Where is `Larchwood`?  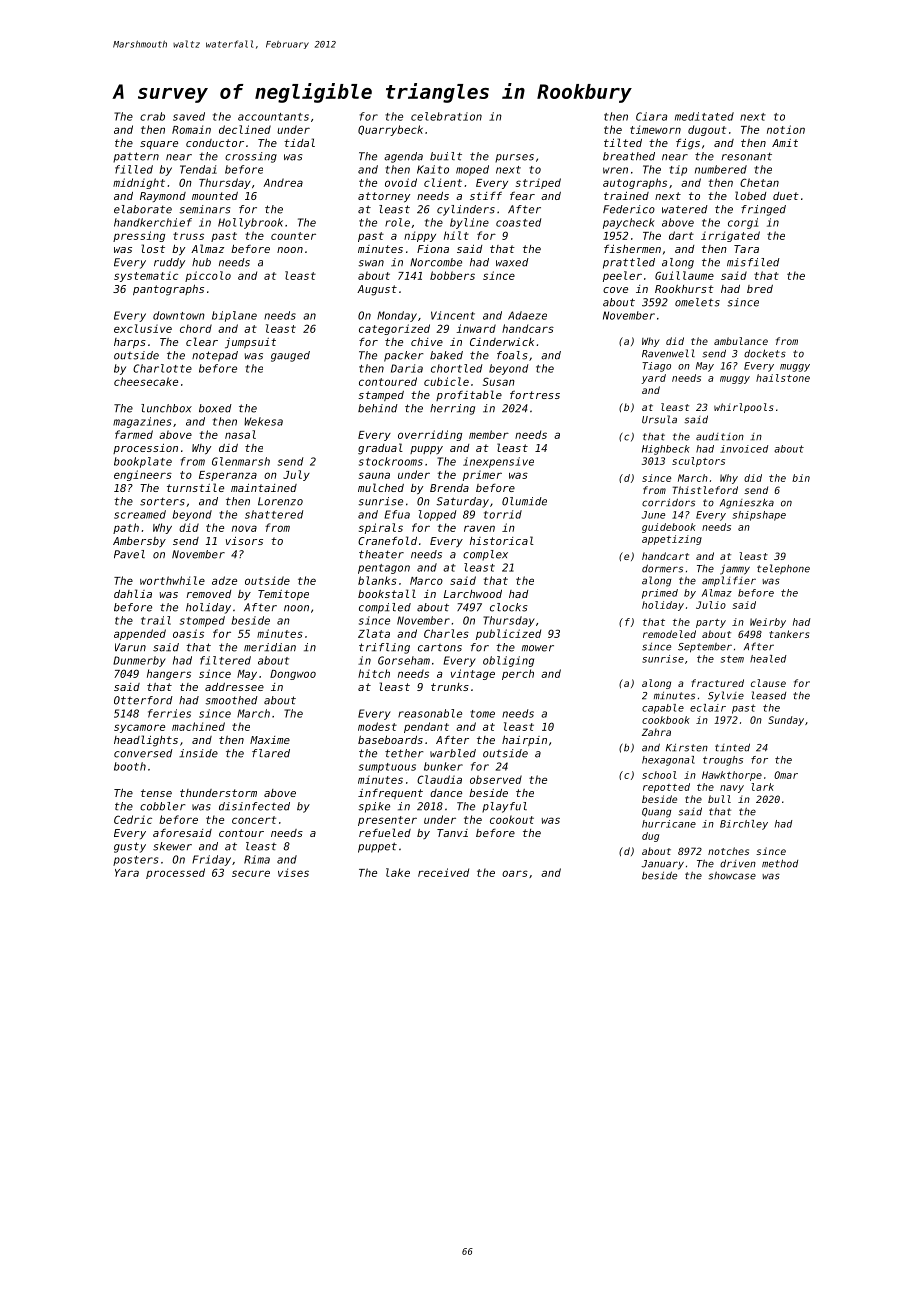 Larchwood is located at coordinates (473, 594).
